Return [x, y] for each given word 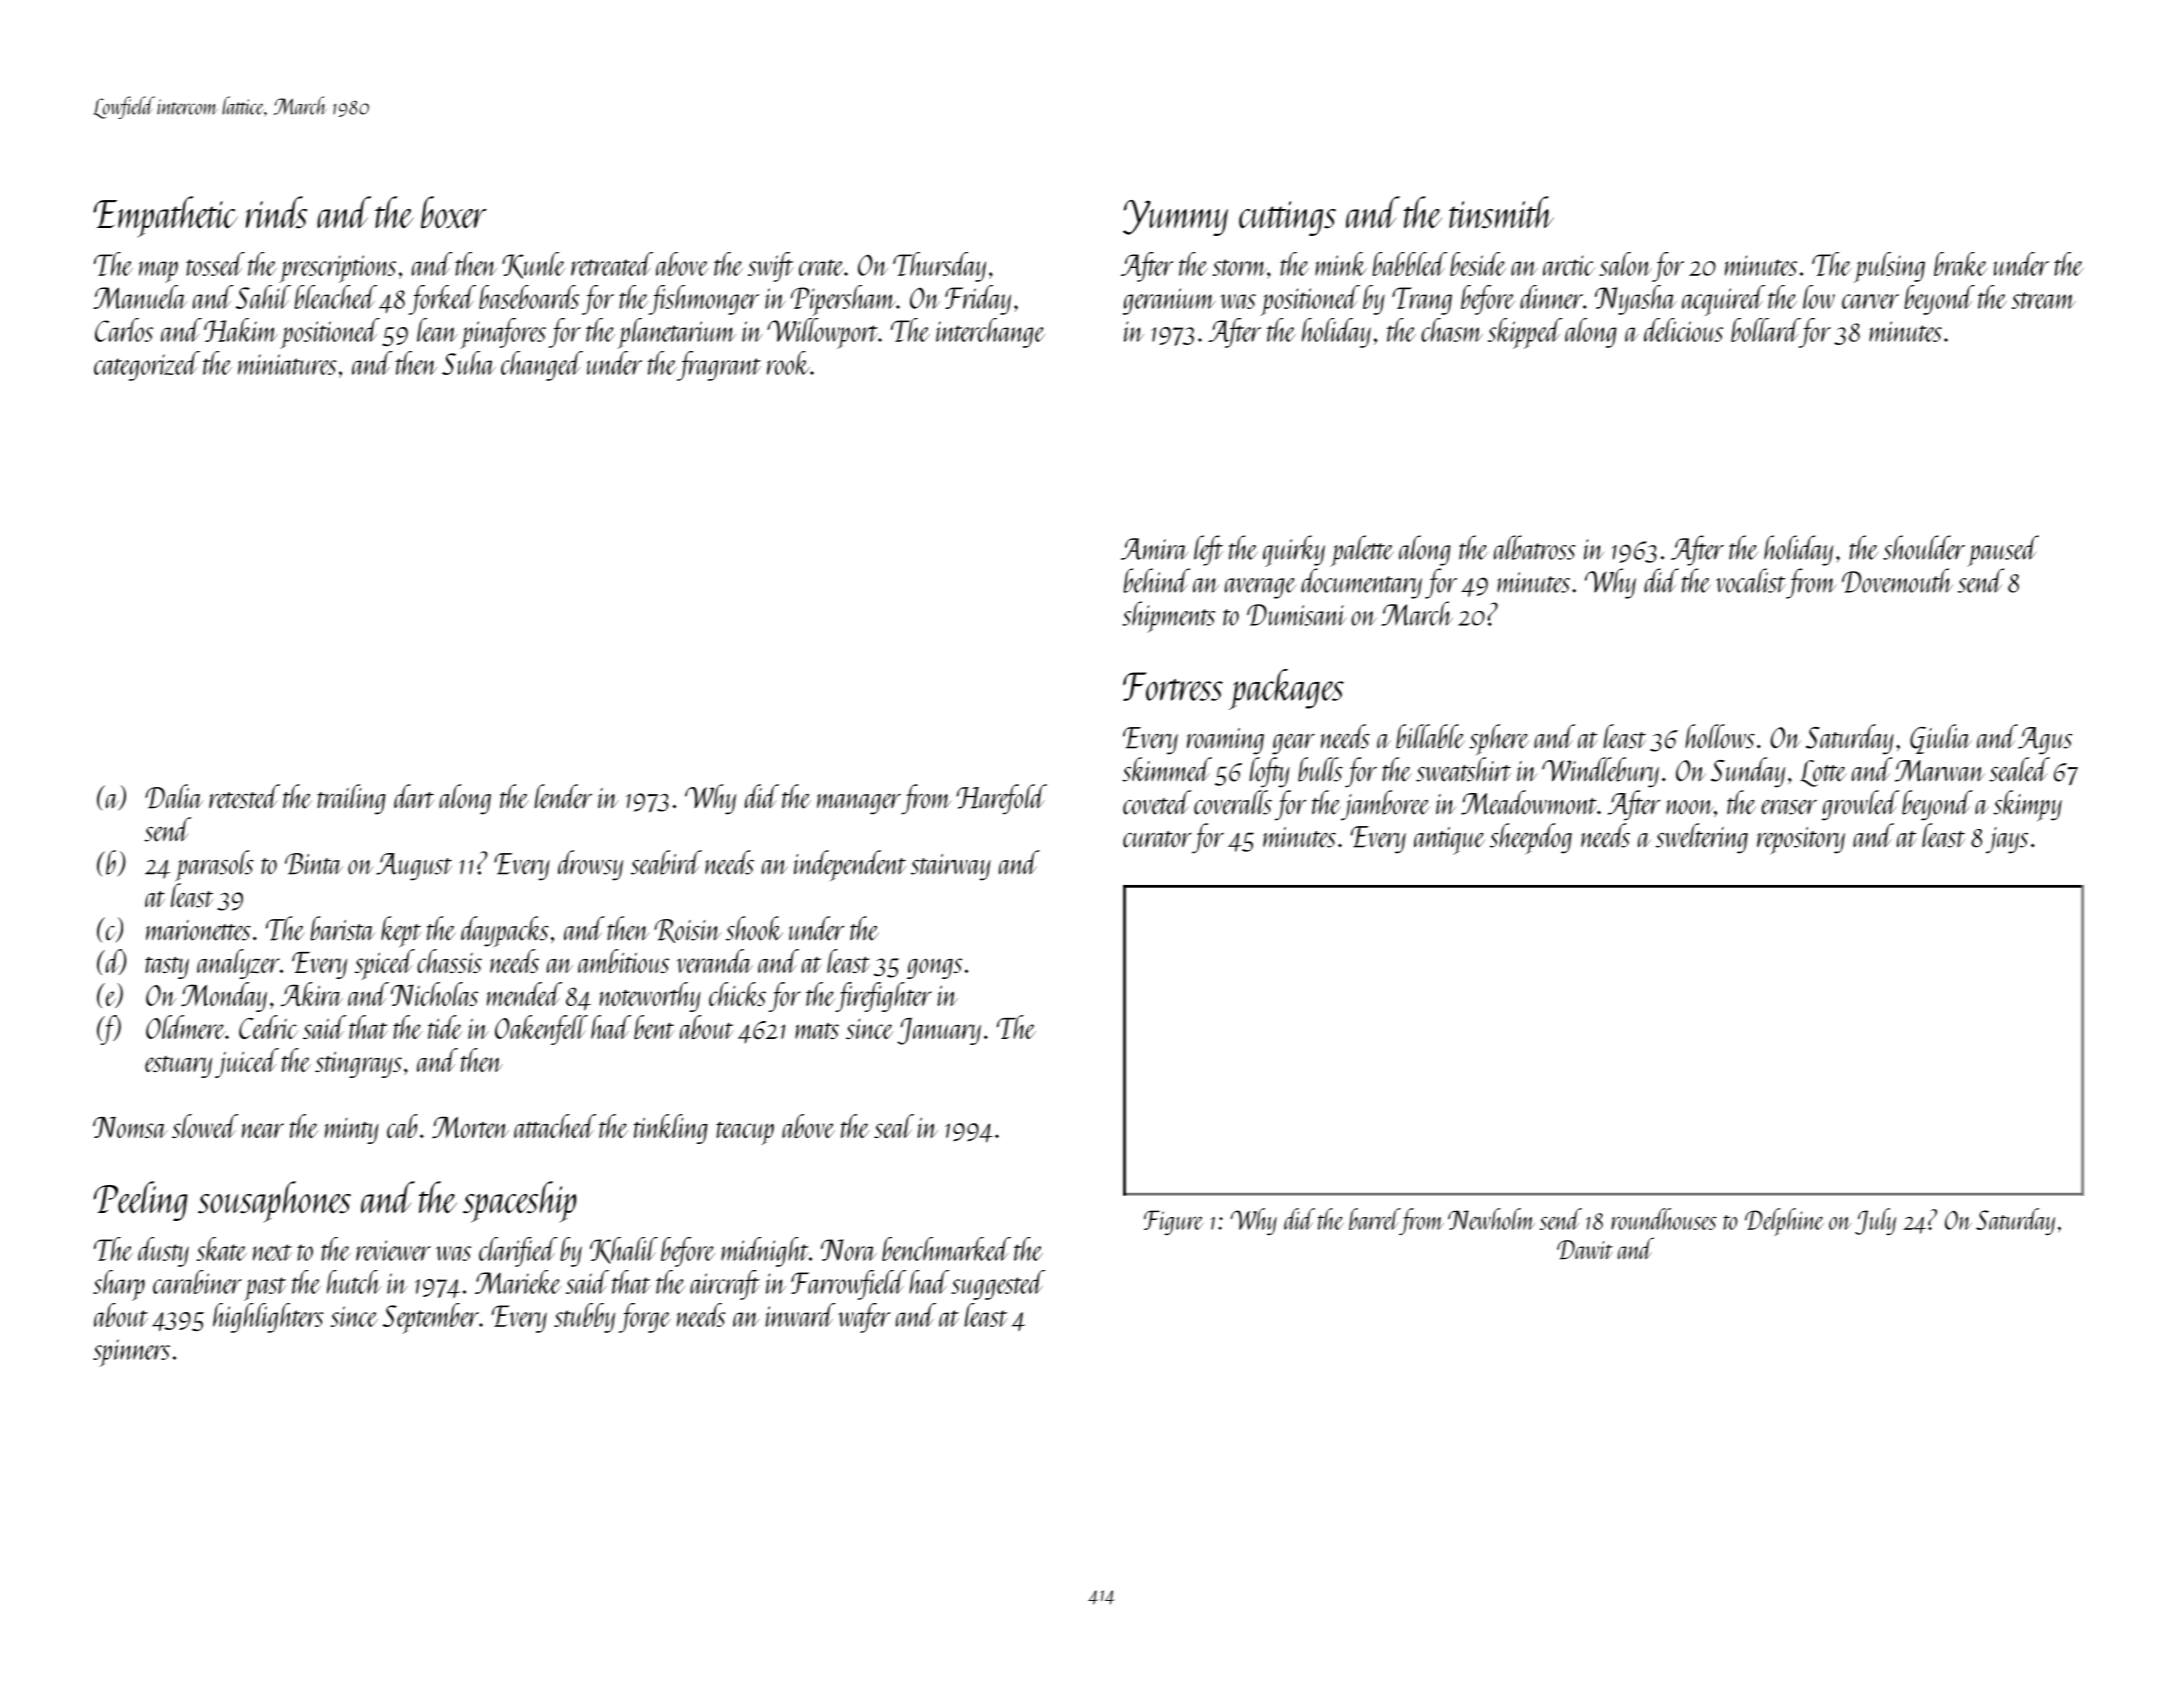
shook [754, 928]
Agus [2045, 741]
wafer [864, 1318]
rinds [276, 212]
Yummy [1175, 218]
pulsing [1889, 267]
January [939, 1031]
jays [2007, 840]
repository [1801, 841]
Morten [470, 1127]
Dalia [174, 796]
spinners [131, 1353]
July [1875, 1221]
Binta [314, 864]
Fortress [1173, 686]
